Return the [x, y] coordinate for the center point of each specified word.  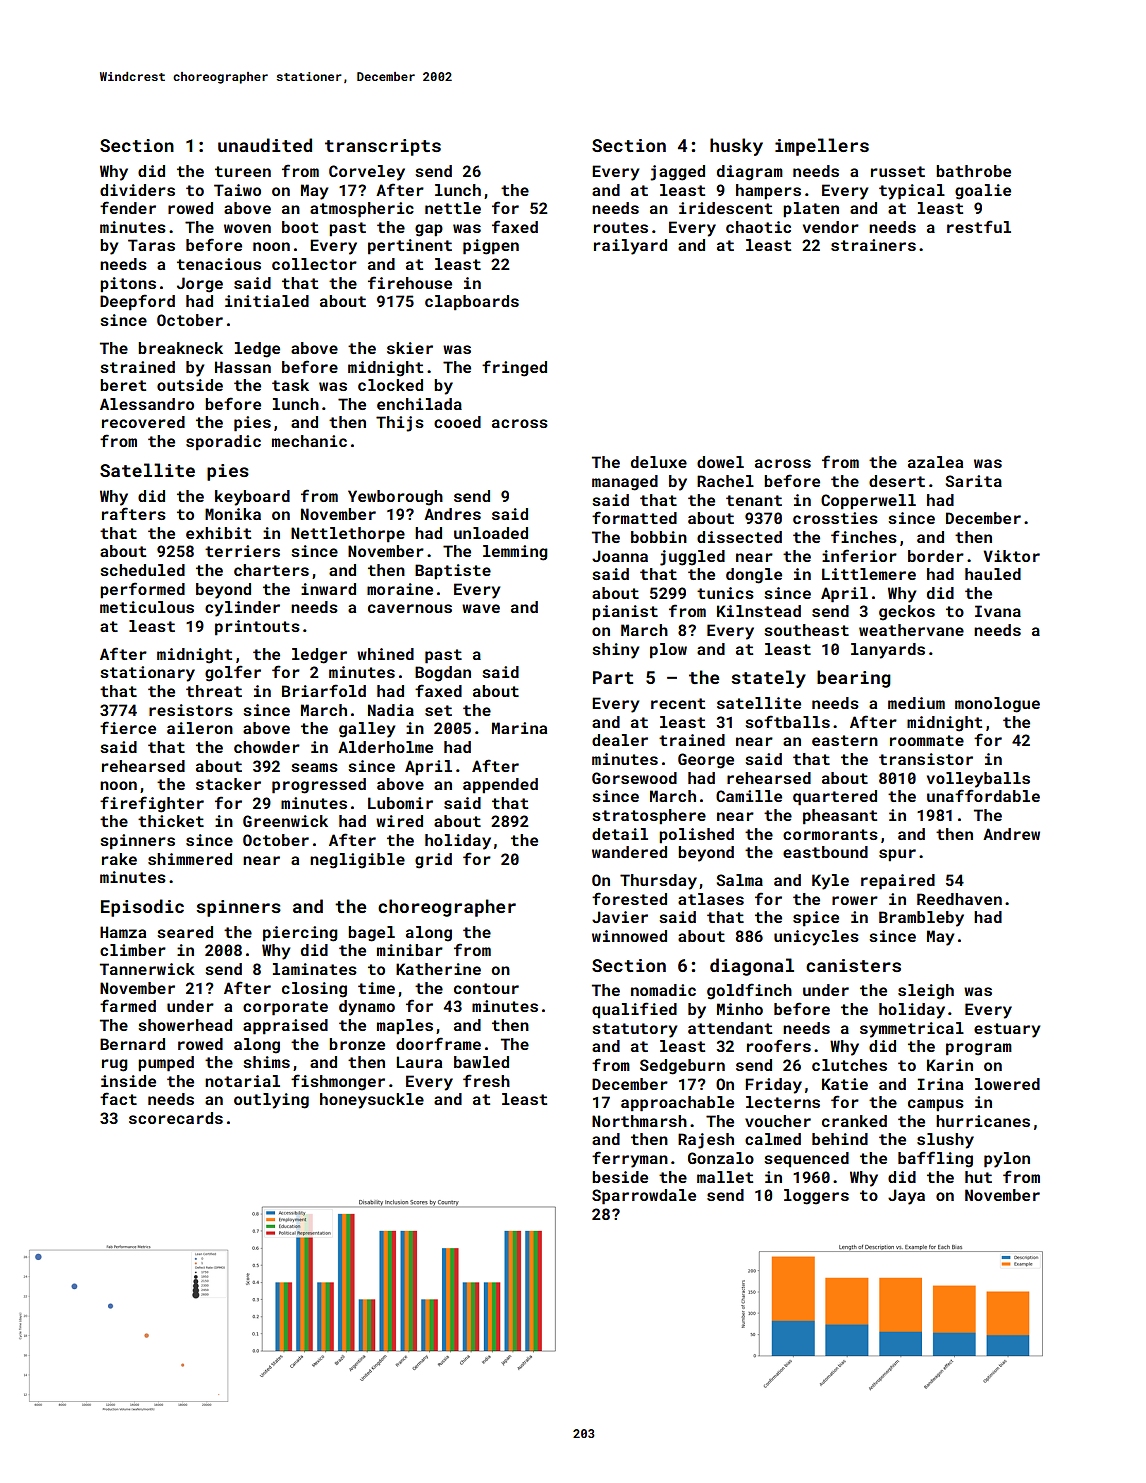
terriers [242, 551]
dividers [137, 190]
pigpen [491, 247]
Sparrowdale [644, 1197]
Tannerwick [147, 969]
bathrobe [973, 171]
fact [118, 1098]
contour [486, 988]
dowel [720, 462]
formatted [634, 517]
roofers [779, 1045]
